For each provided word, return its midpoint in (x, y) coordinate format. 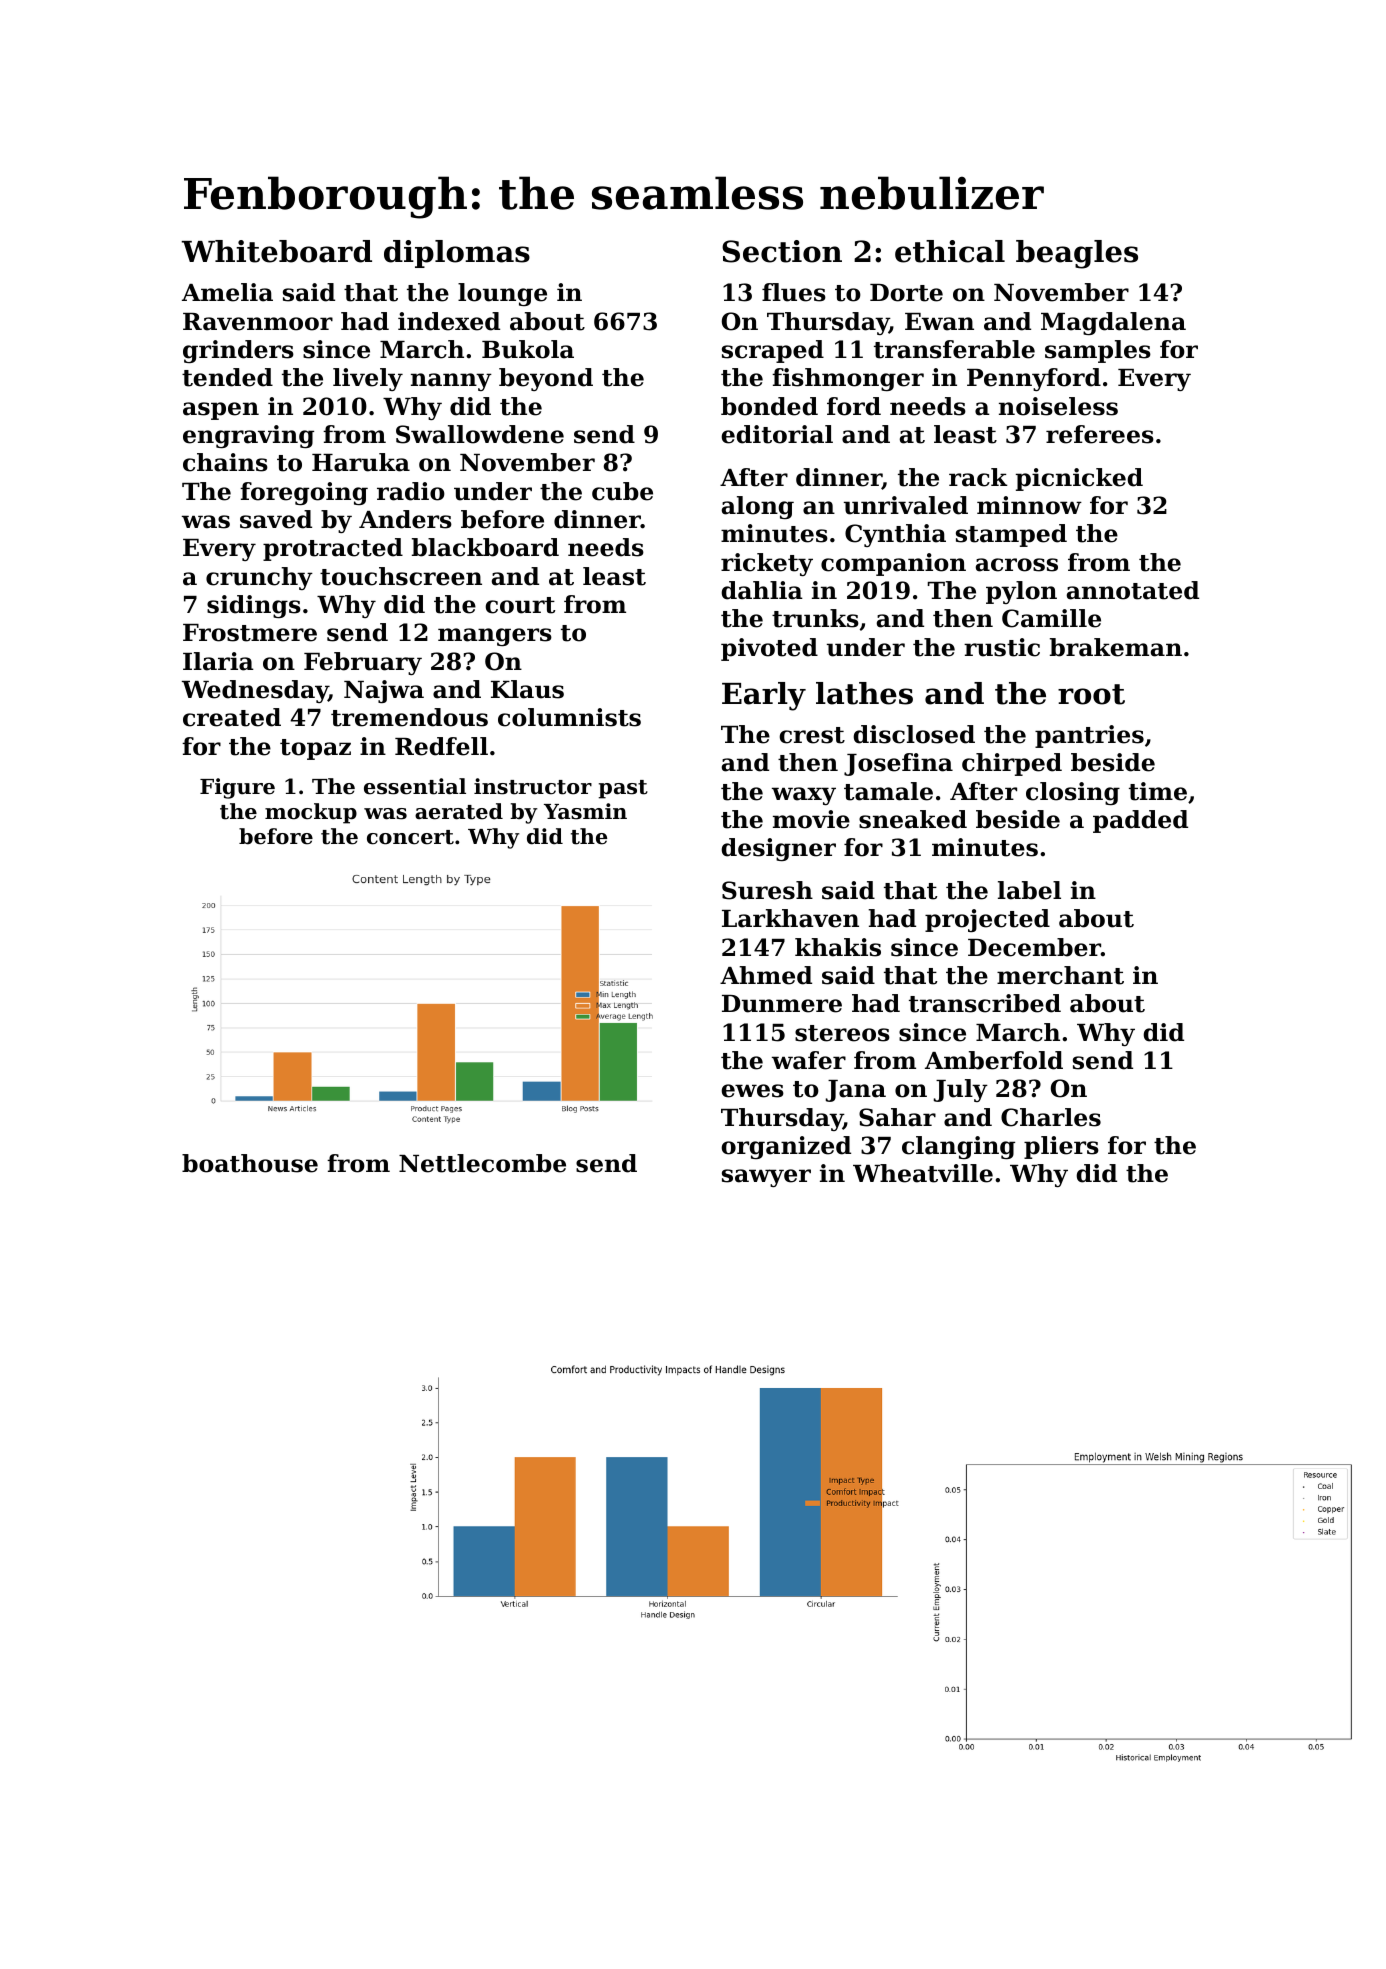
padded (1140, 821)
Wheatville (923, 1173)
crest (812, 735)
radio (411, 491)
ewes (752, 1091)
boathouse (250, 1163)
